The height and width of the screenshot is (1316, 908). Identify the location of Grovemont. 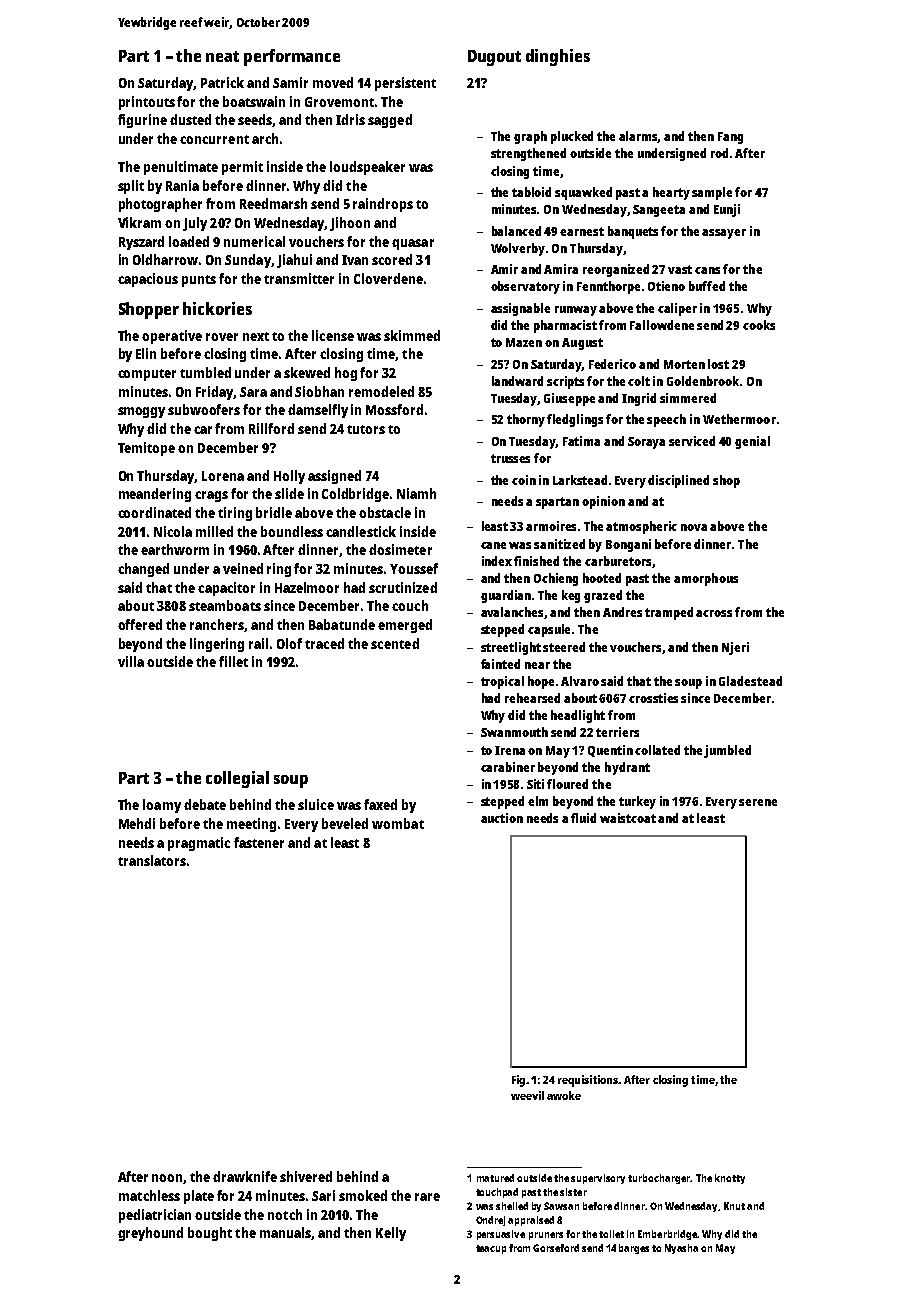
(339, 102).
